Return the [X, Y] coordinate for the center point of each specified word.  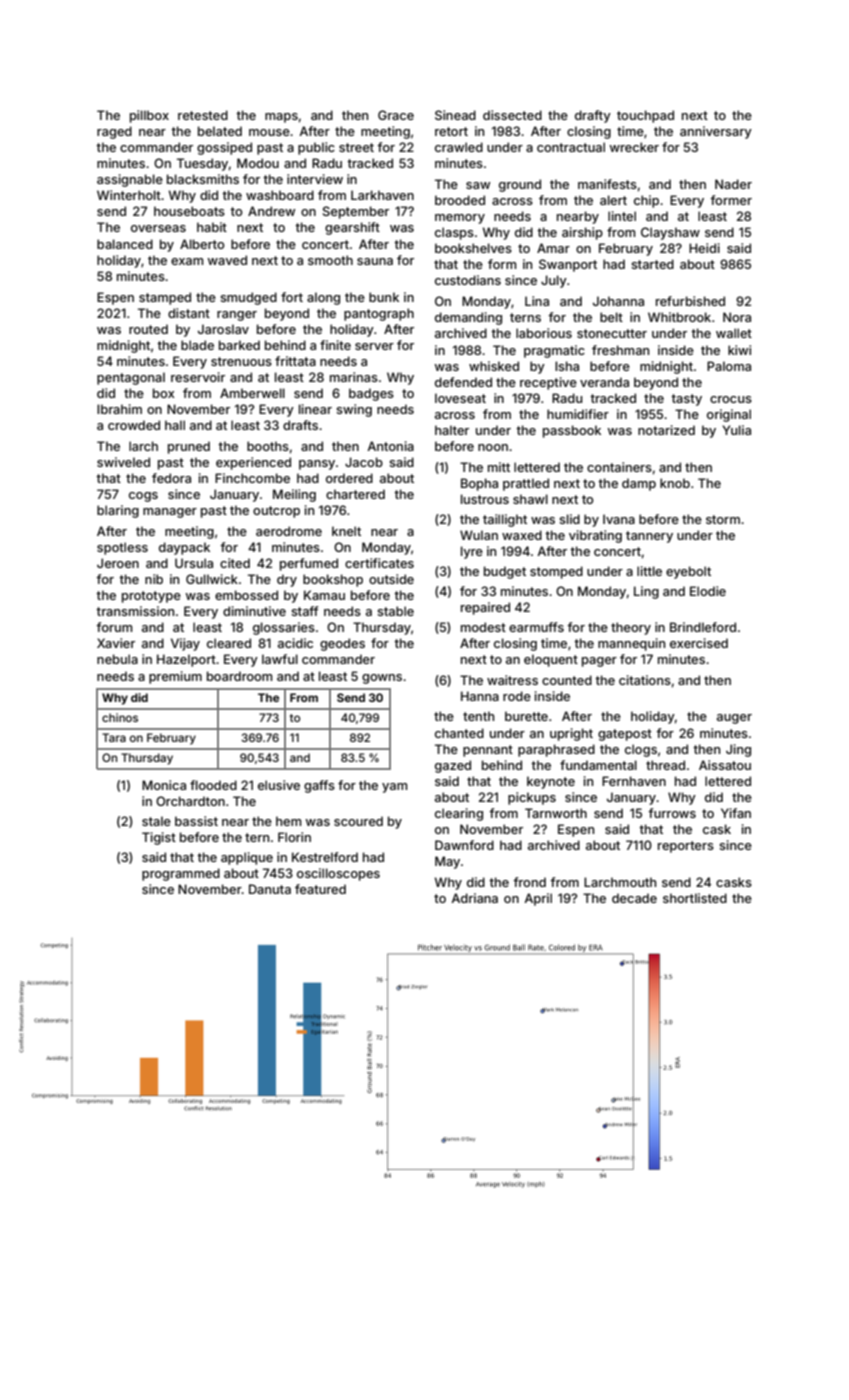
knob [675, 483]
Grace [396, 115]
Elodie [708, 591]
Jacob [364, 462]
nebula [117, 659]
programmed [181, 874]
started [652, 264]
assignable [130, 180]
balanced [125, 244]
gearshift [352, 228]
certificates [379, 563]
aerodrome [289, 531]
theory [631, 628]
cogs [143, 497]
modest [483, 627]
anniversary [716, 132]
